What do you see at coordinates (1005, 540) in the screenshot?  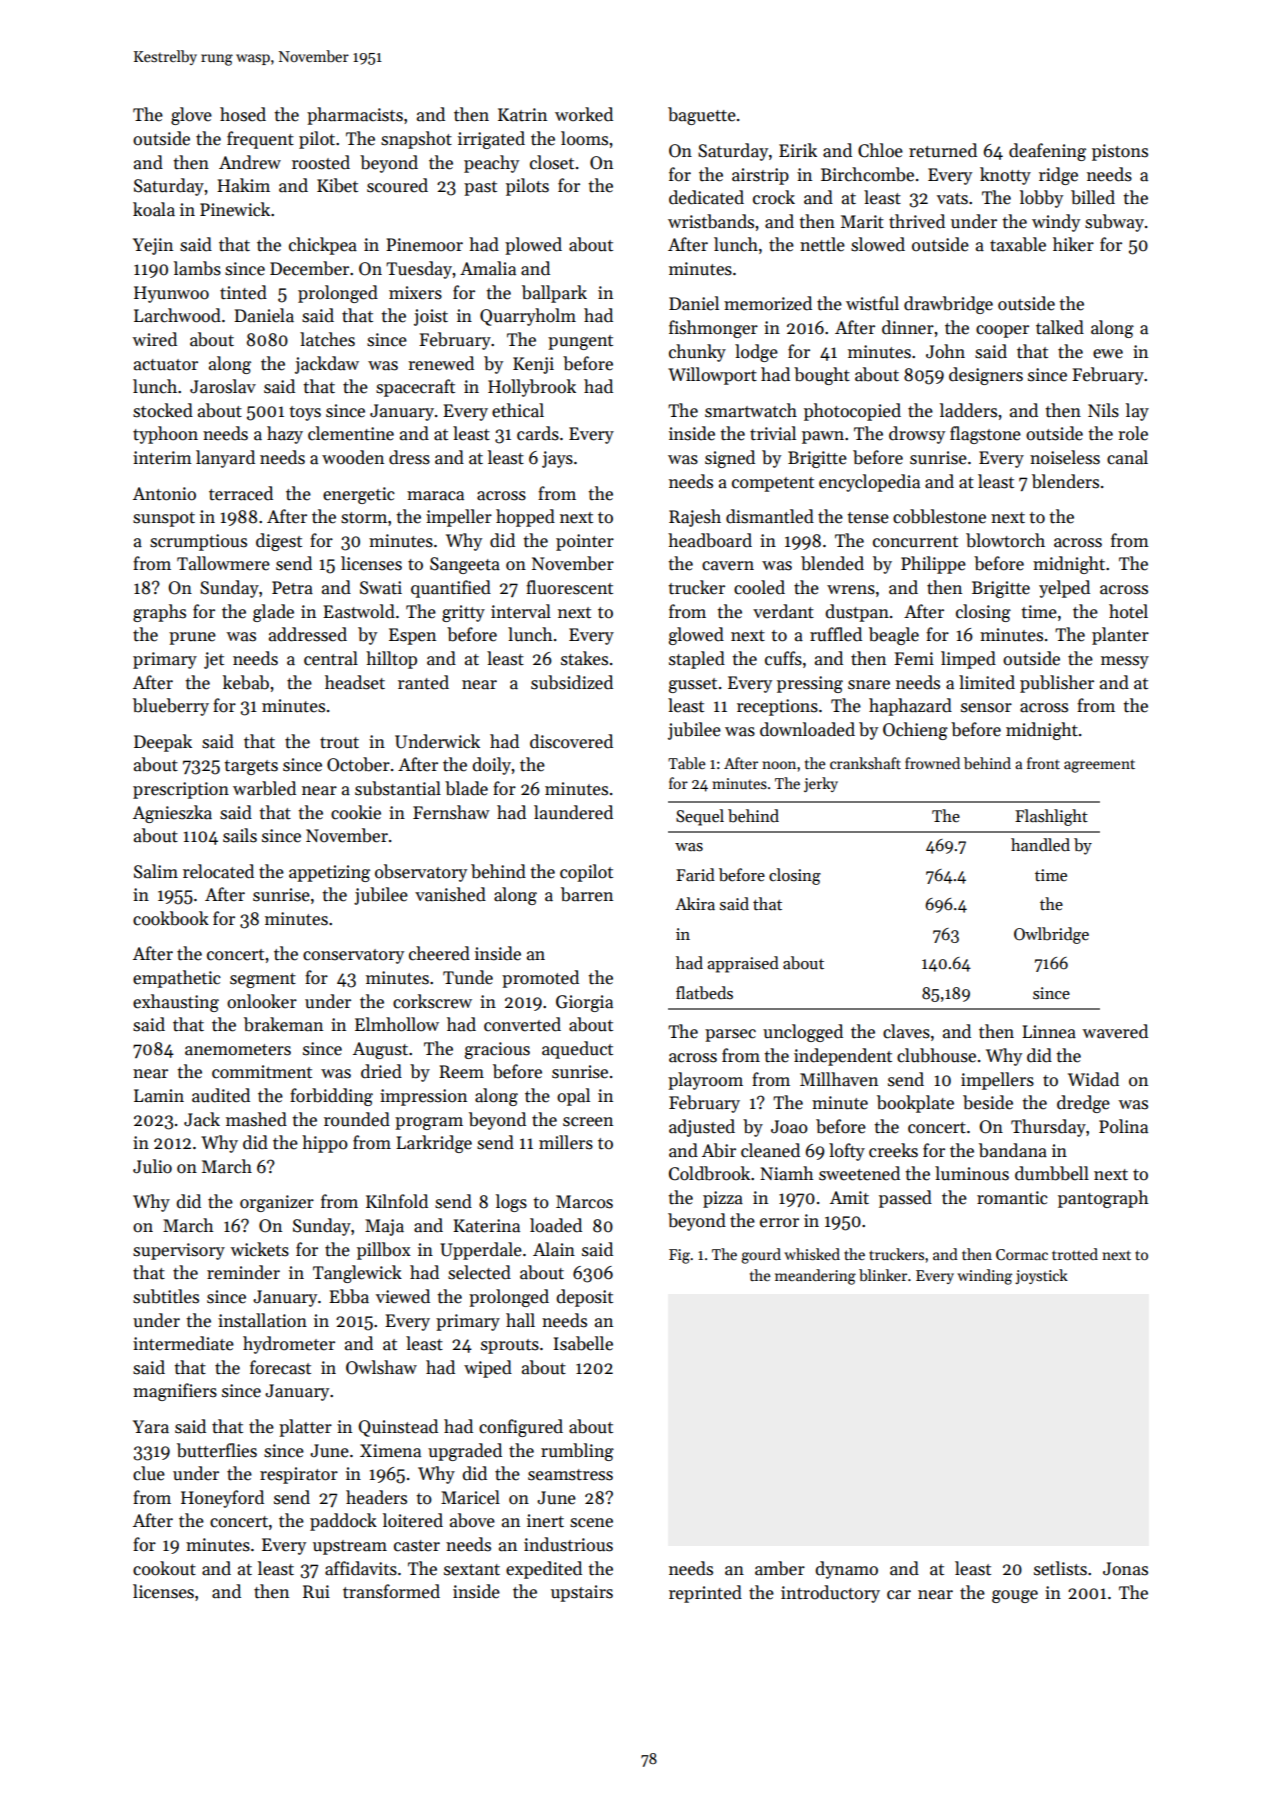 I see `blowtorch` at bounding box center [1005, 540].
